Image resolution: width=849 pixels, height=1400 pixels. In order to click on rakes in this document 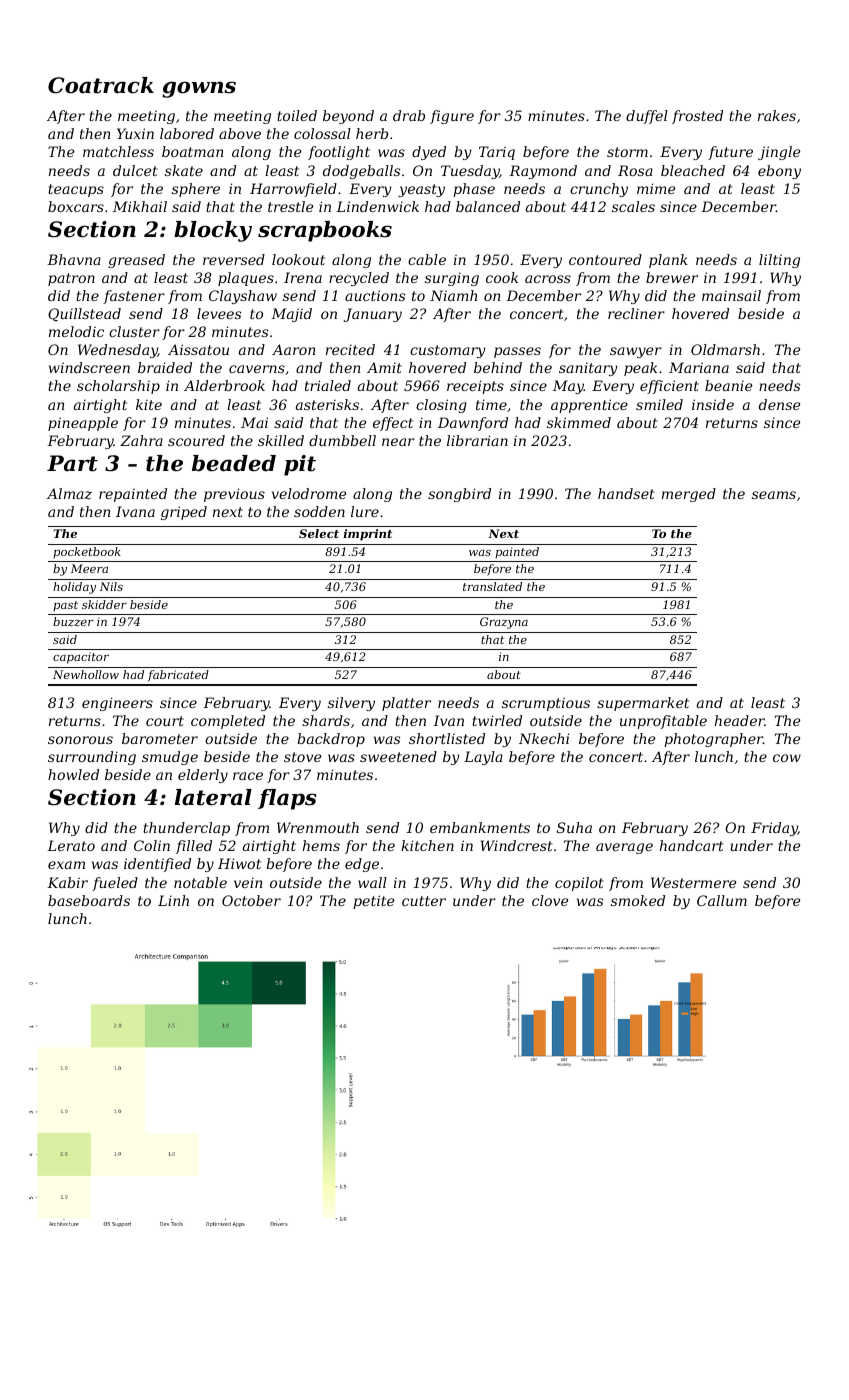, I will do `click(777, 115)`.
